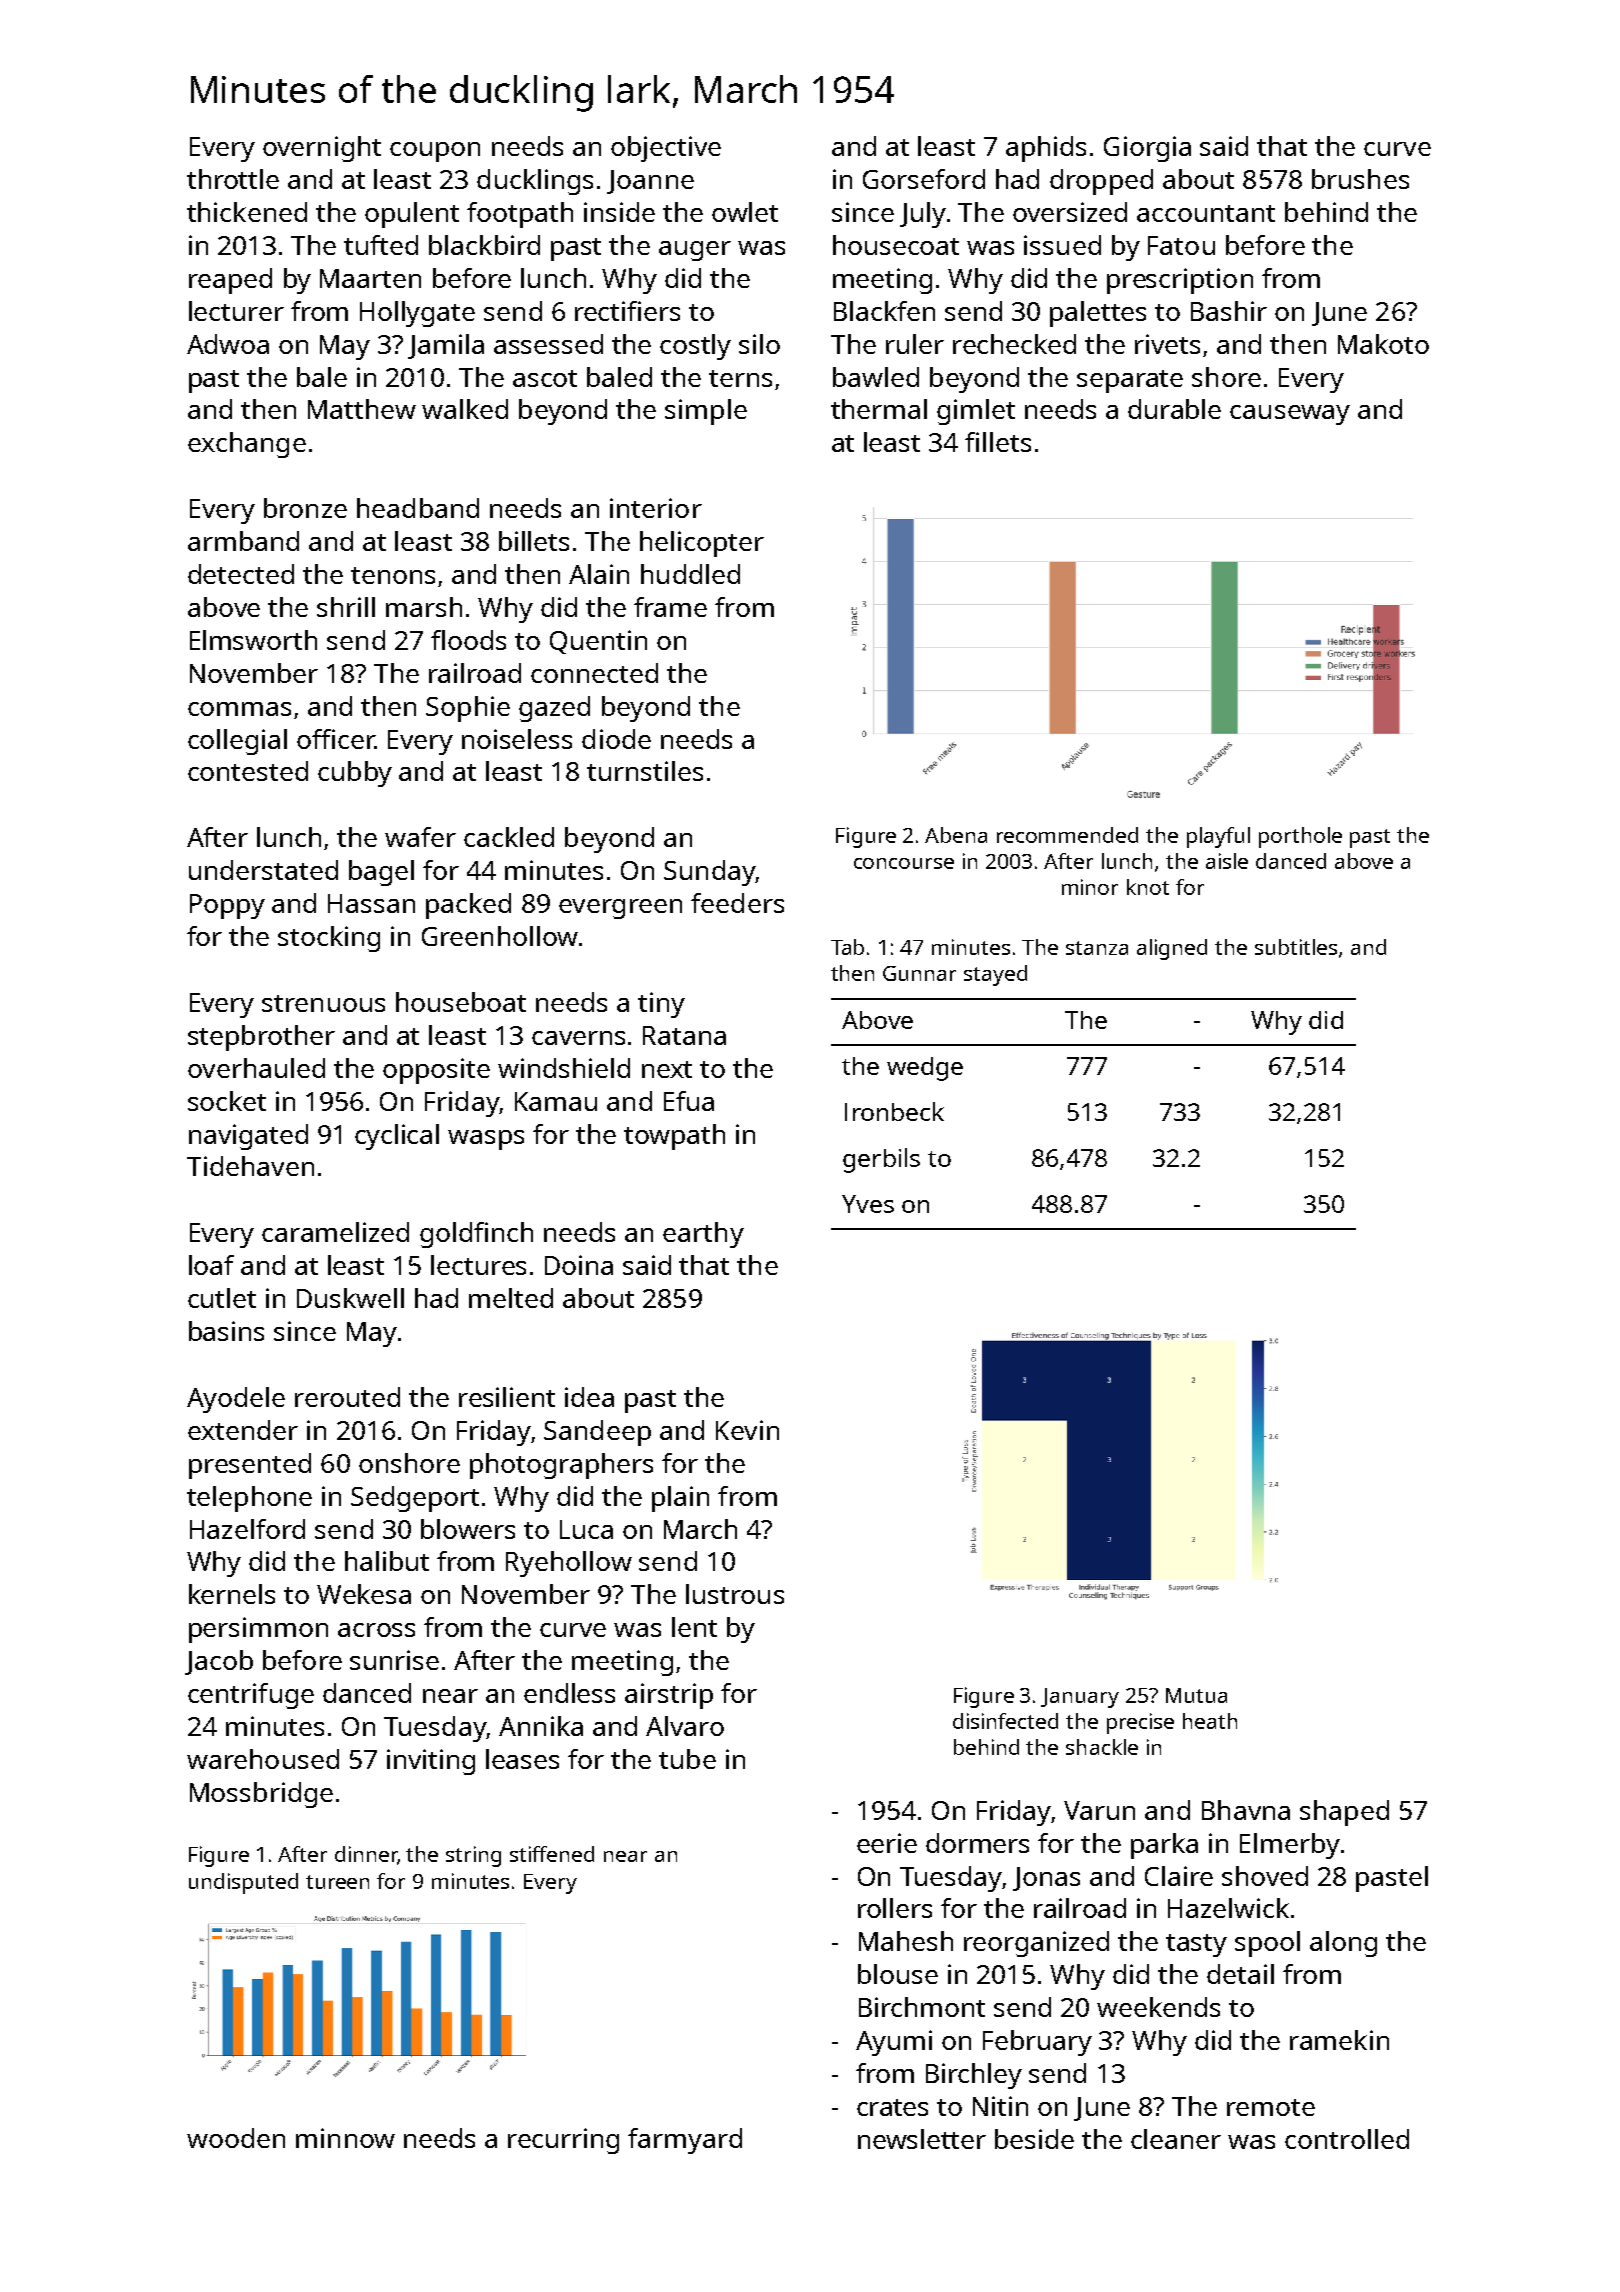 This image has height=2292, width=1620. I want to click on brushes, so click(1360, 179).
